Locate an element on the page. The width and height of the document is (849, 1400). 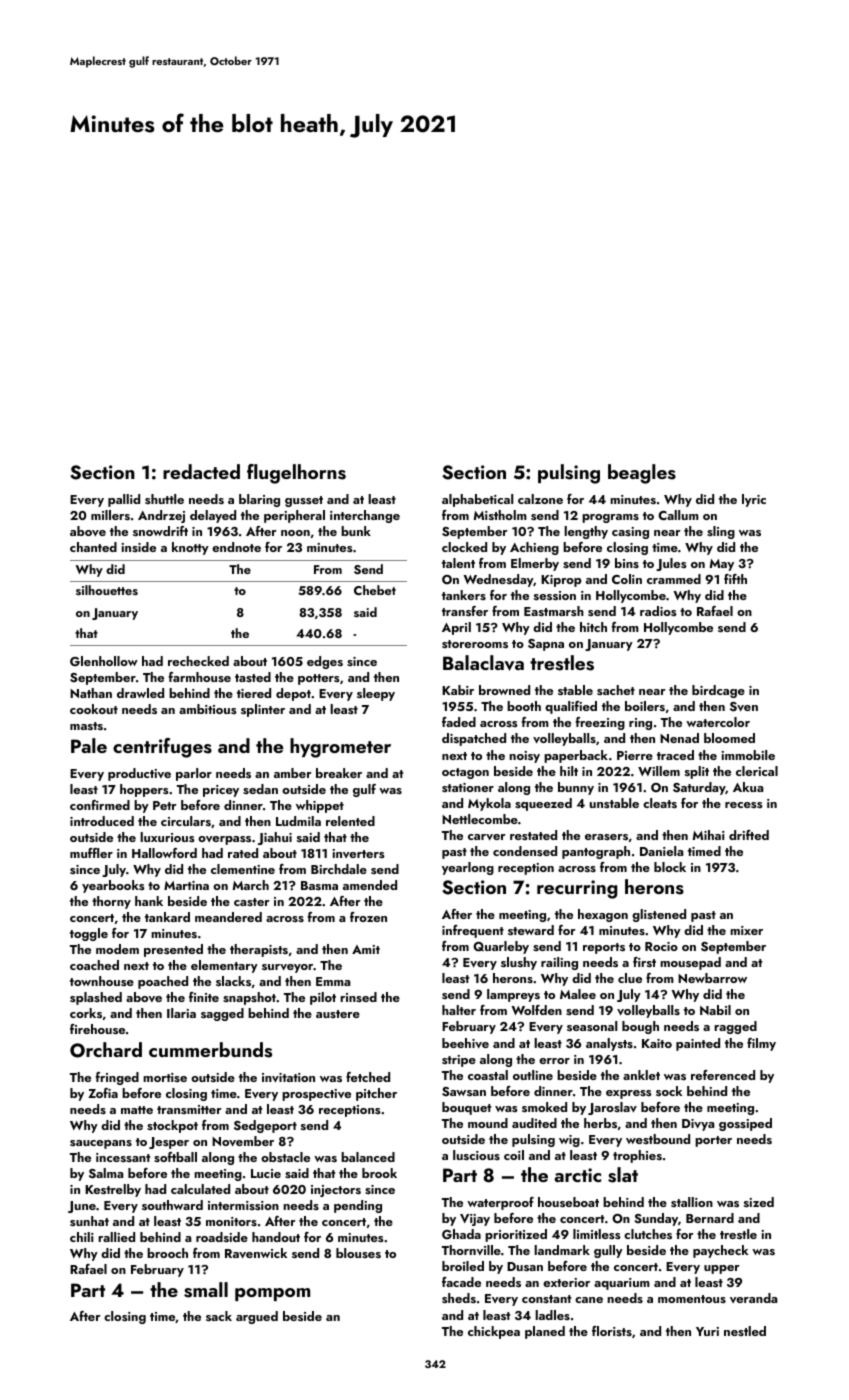
Yuri is located at coordinates (707, 1331).
